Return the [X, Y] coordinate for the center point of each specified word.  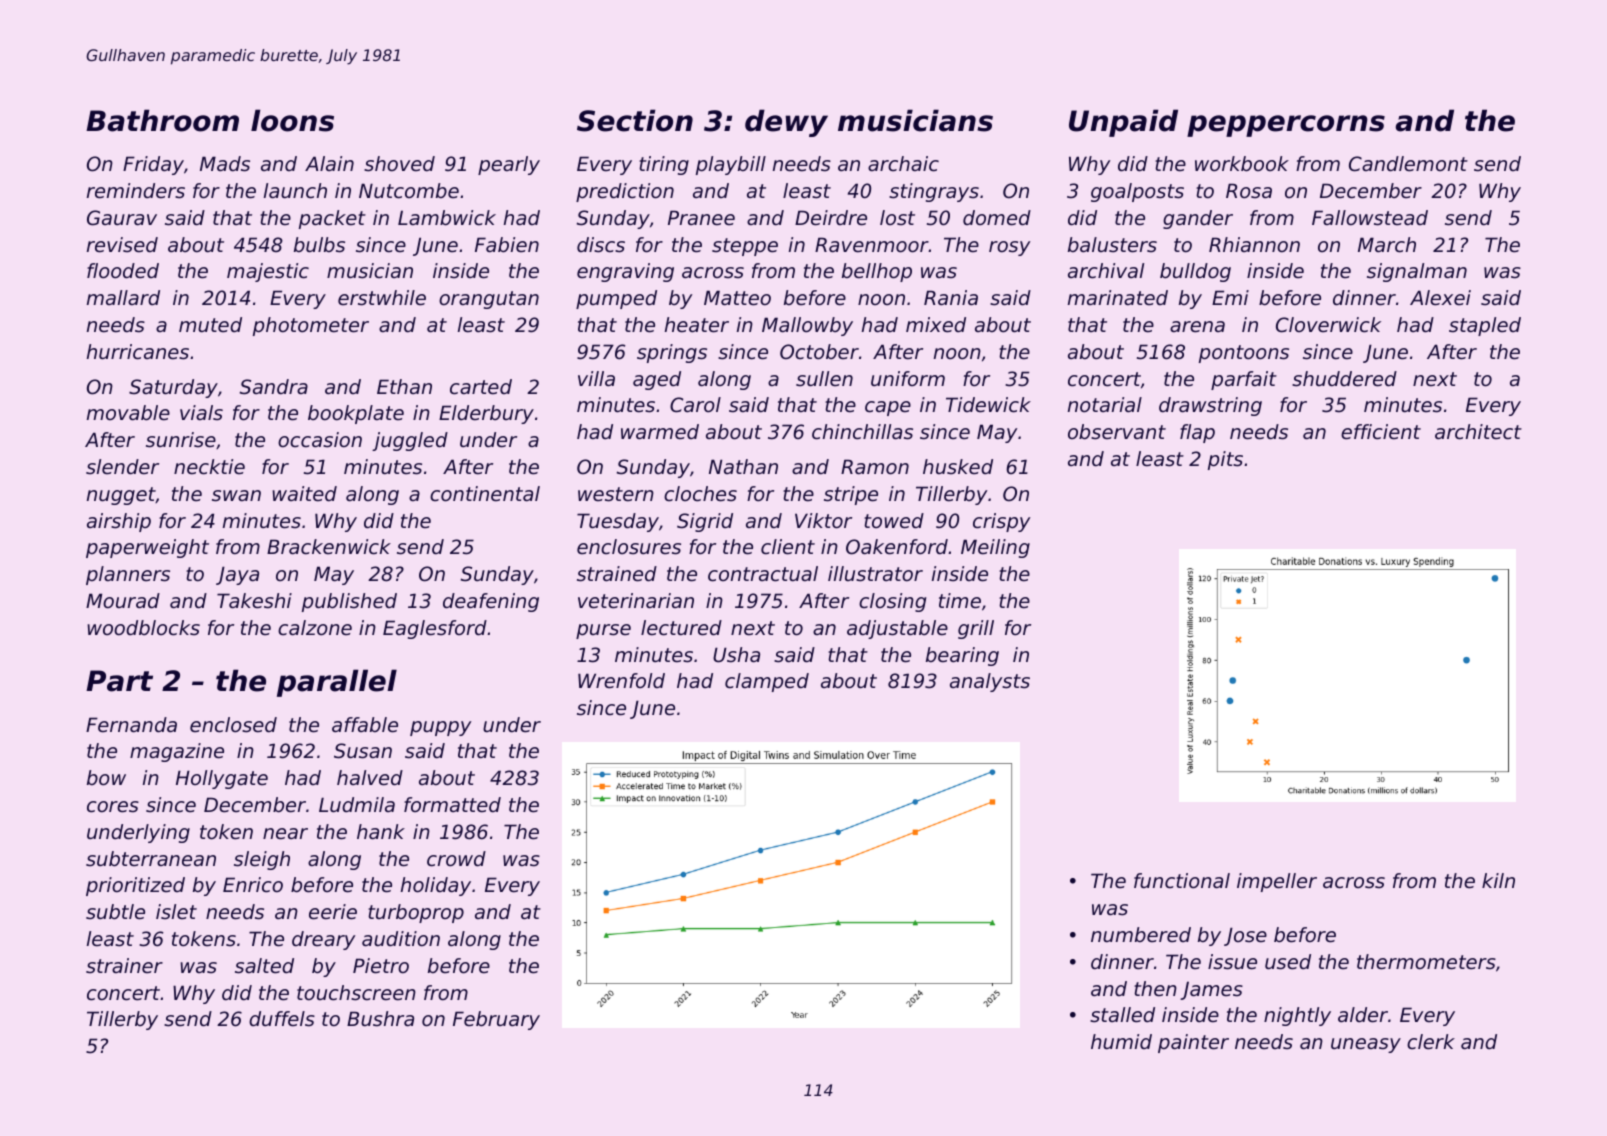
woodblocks [144, 628]
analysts [990, 682]
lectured [681, 628]
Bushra [380, 1019]
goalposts [1137, 192]
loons [292, 120]
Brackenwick [329, 547]
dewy [786, 123]
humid [1121, 1041]
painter [1193, 1043]
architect [1478, 432]
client [788, 547]
